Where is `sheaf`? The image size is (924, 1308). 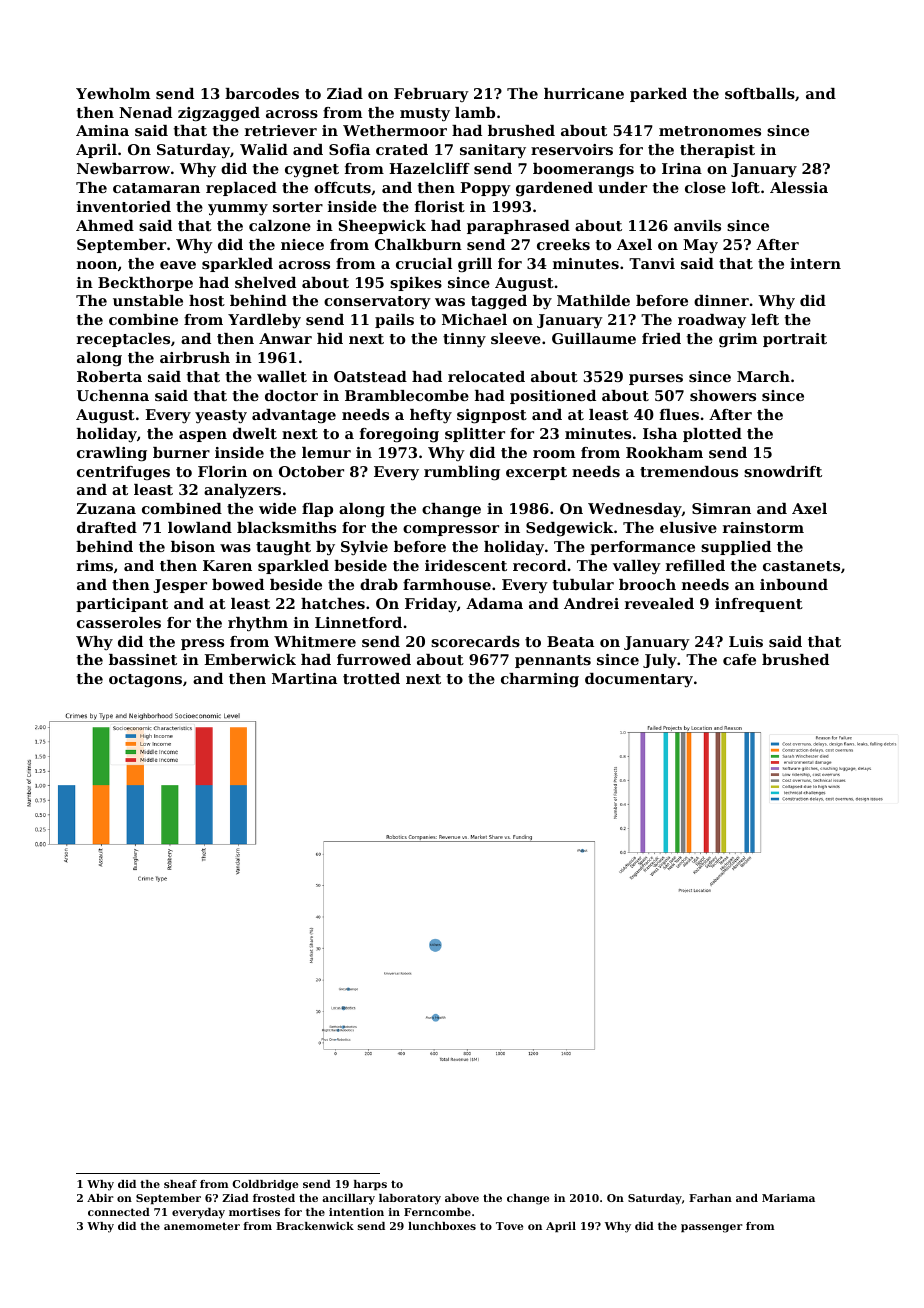 sheaf is located at coordinates (180, 1184).
